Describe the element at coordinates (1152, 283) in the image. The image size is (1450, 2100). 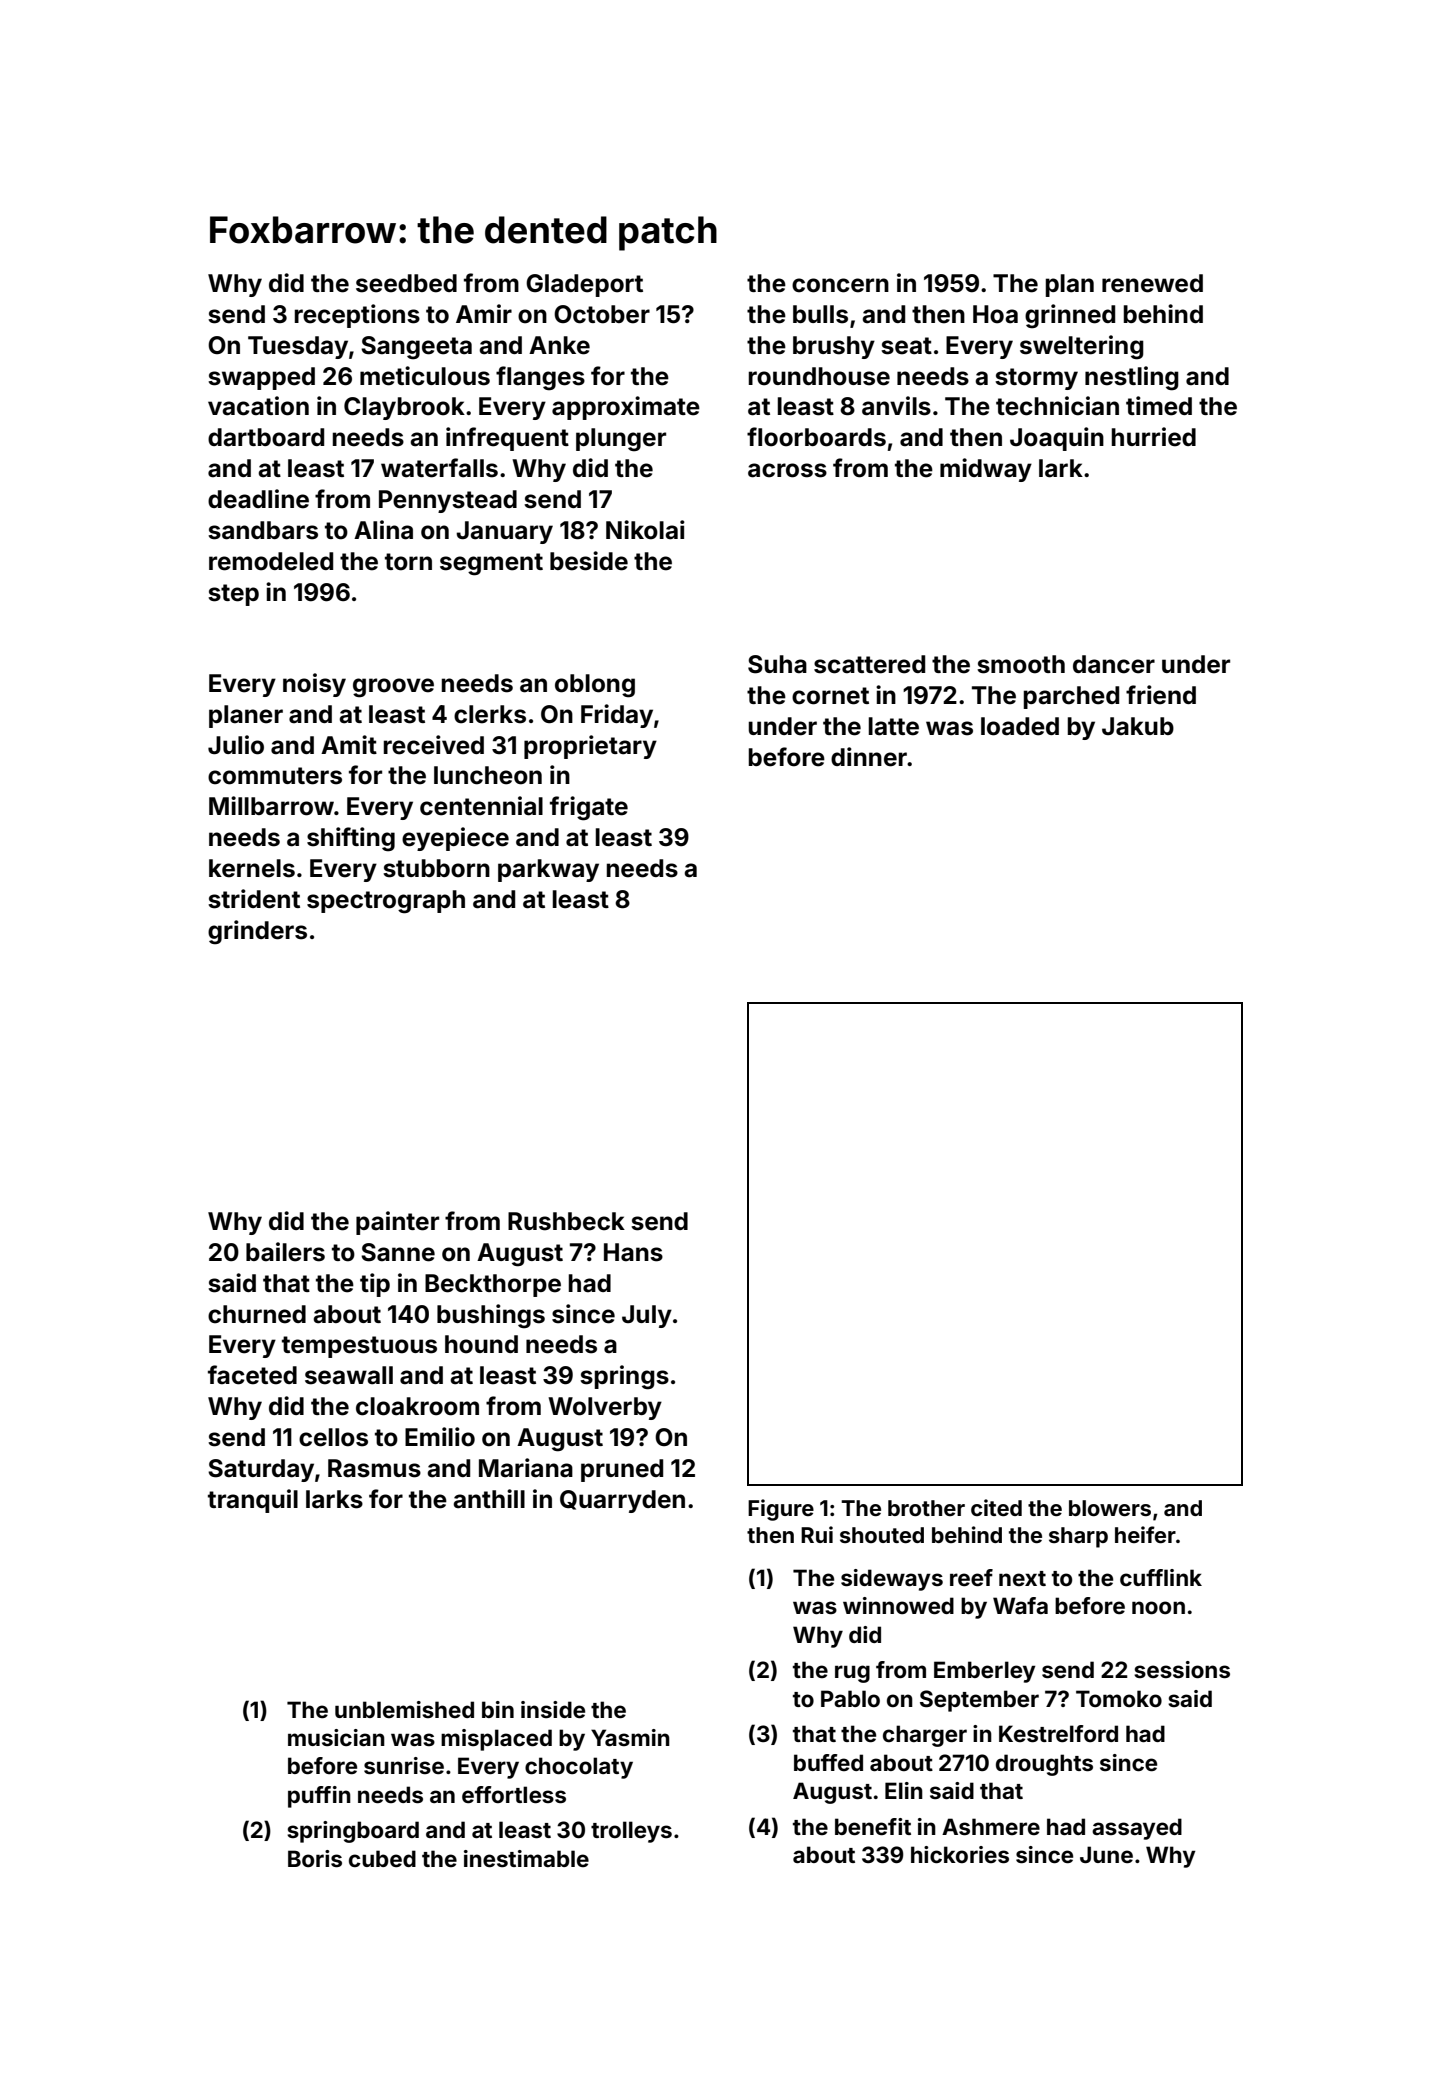
I see `renewed` at that location.
